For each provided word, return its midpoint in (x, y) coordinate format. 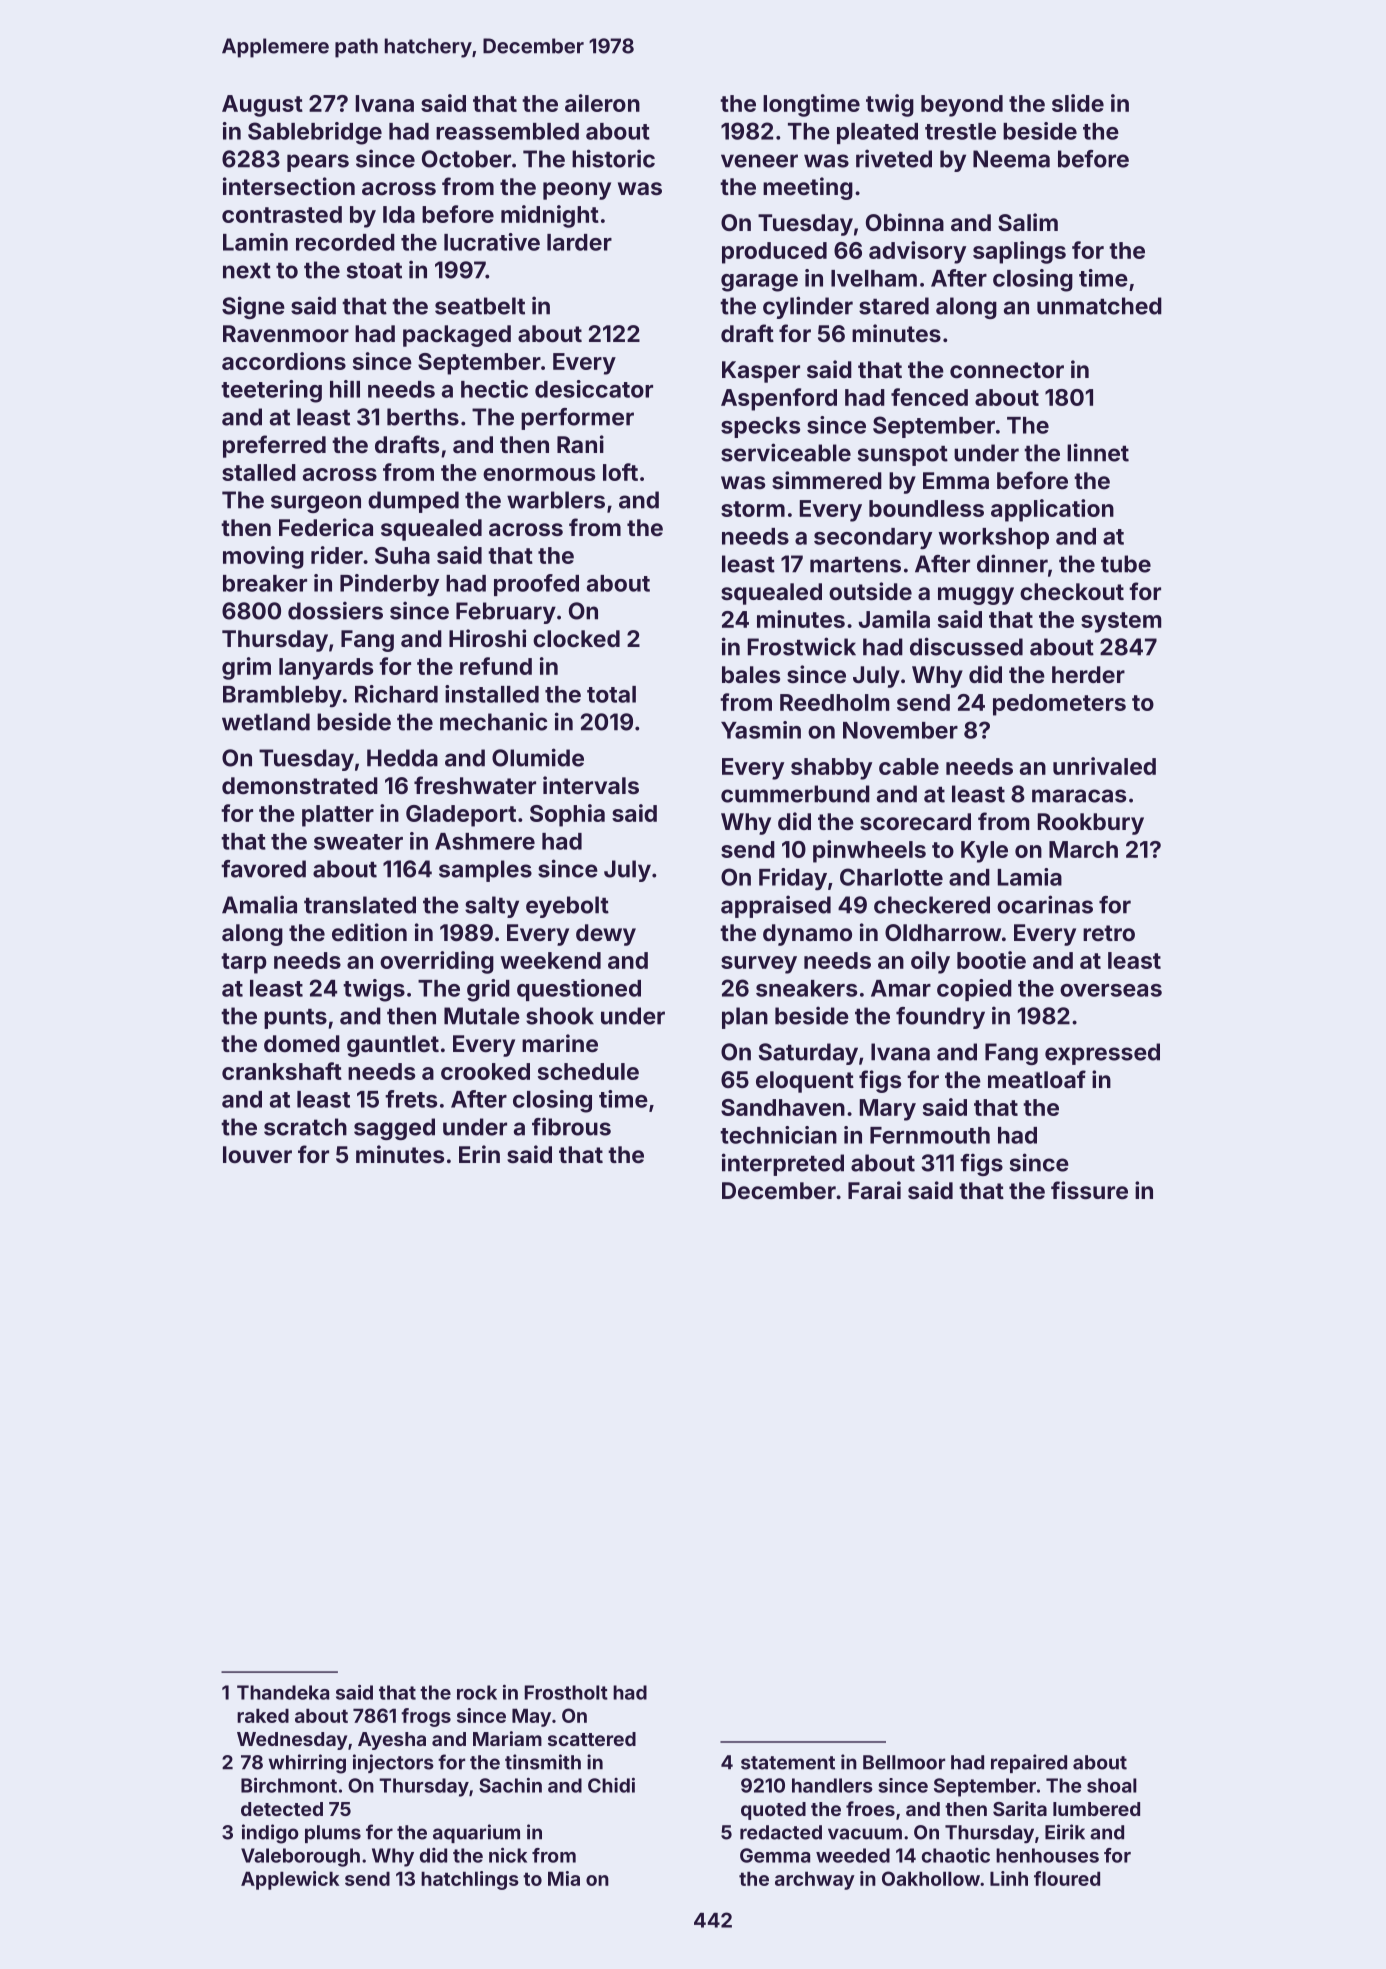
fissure (1089, 1190)
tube (1126, 564)
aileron (602, 103)
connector (1007, 370)
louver (257, 1154)
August (262, 106)
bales (751, 674)
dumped (413, 502)
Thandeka (283, 1692)
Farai (874, 1190)
